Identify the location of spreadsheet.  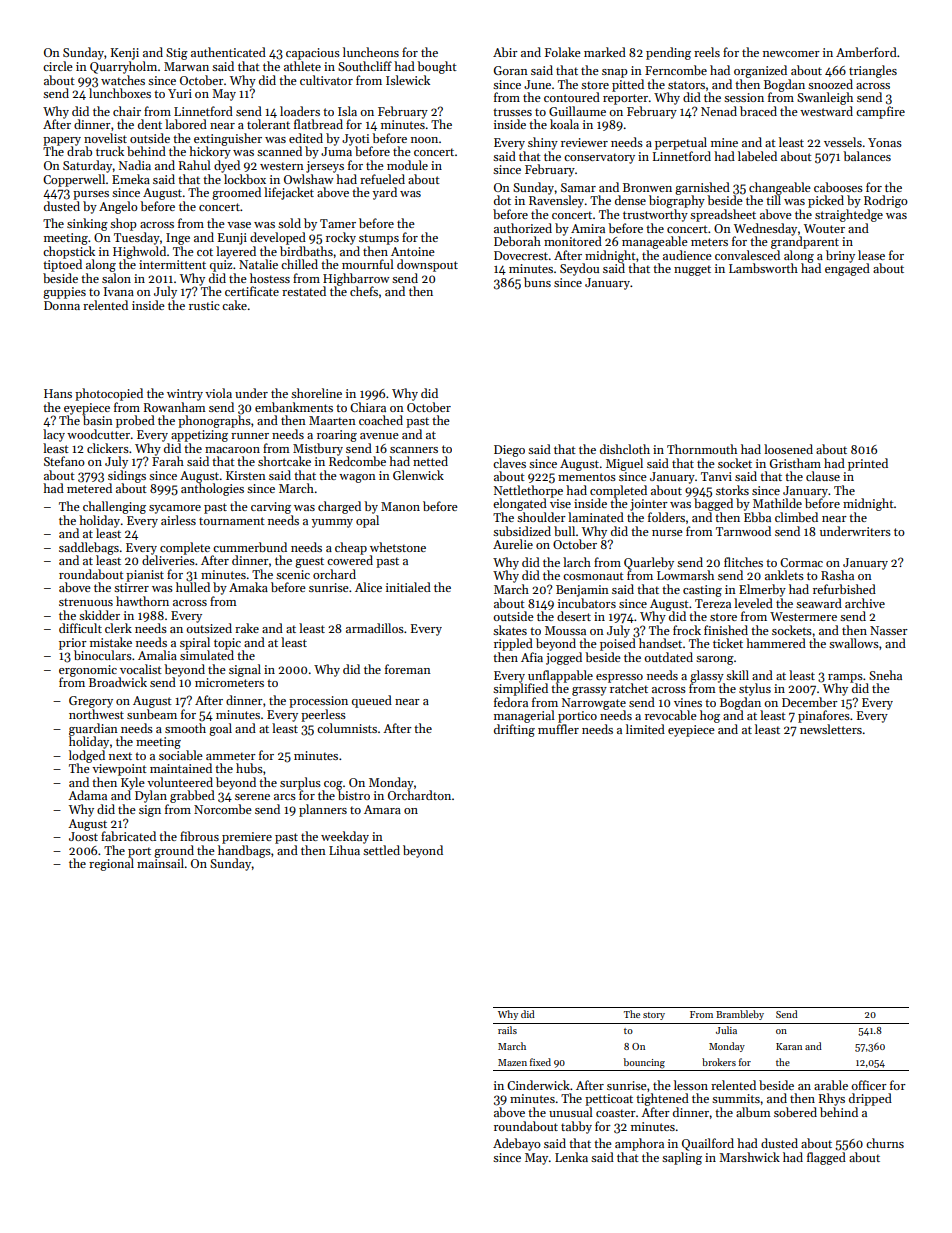
(723, 215).
